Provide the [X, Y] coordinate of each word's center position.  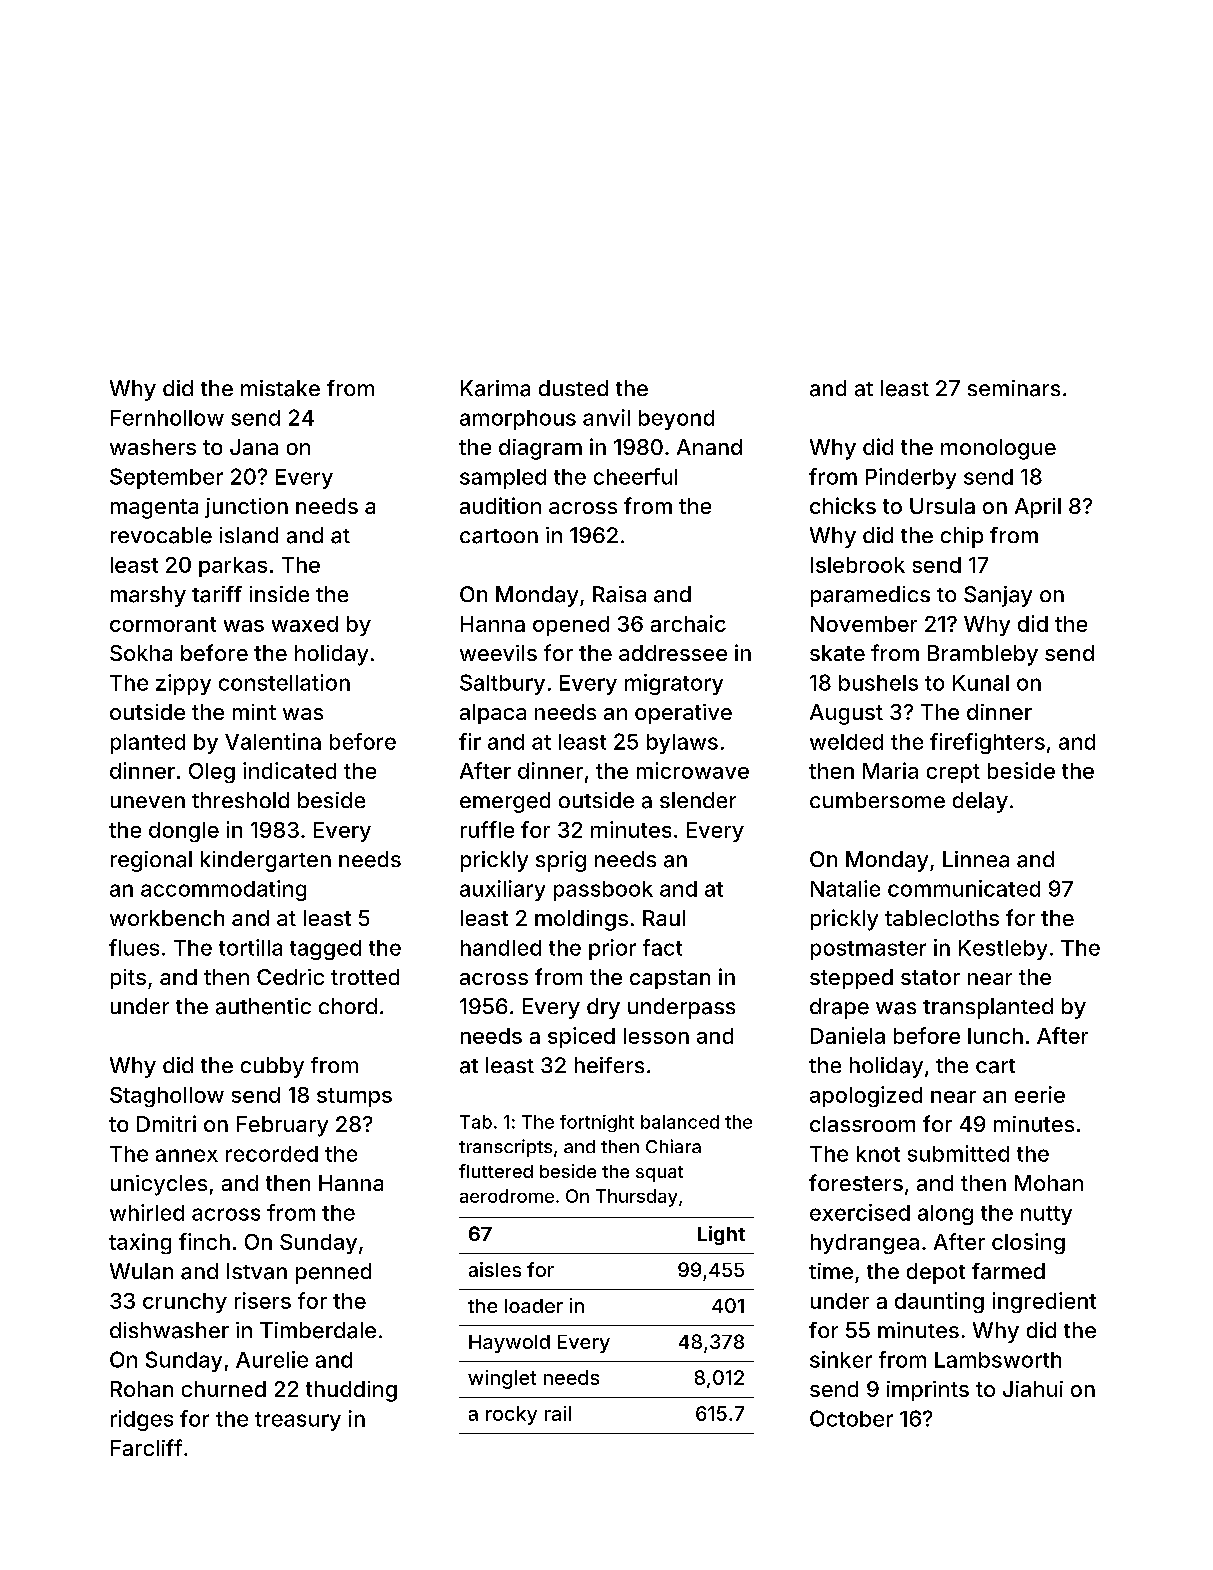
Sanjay [998, 596]
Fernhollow [167, 418]
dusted [573, 388]
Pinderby [911, 478]
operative [683, 714]
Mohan [1049, 1183]
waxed [305, 624]
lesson [656, 1036]
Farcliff [146, 1447]
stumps [354, 1097]
